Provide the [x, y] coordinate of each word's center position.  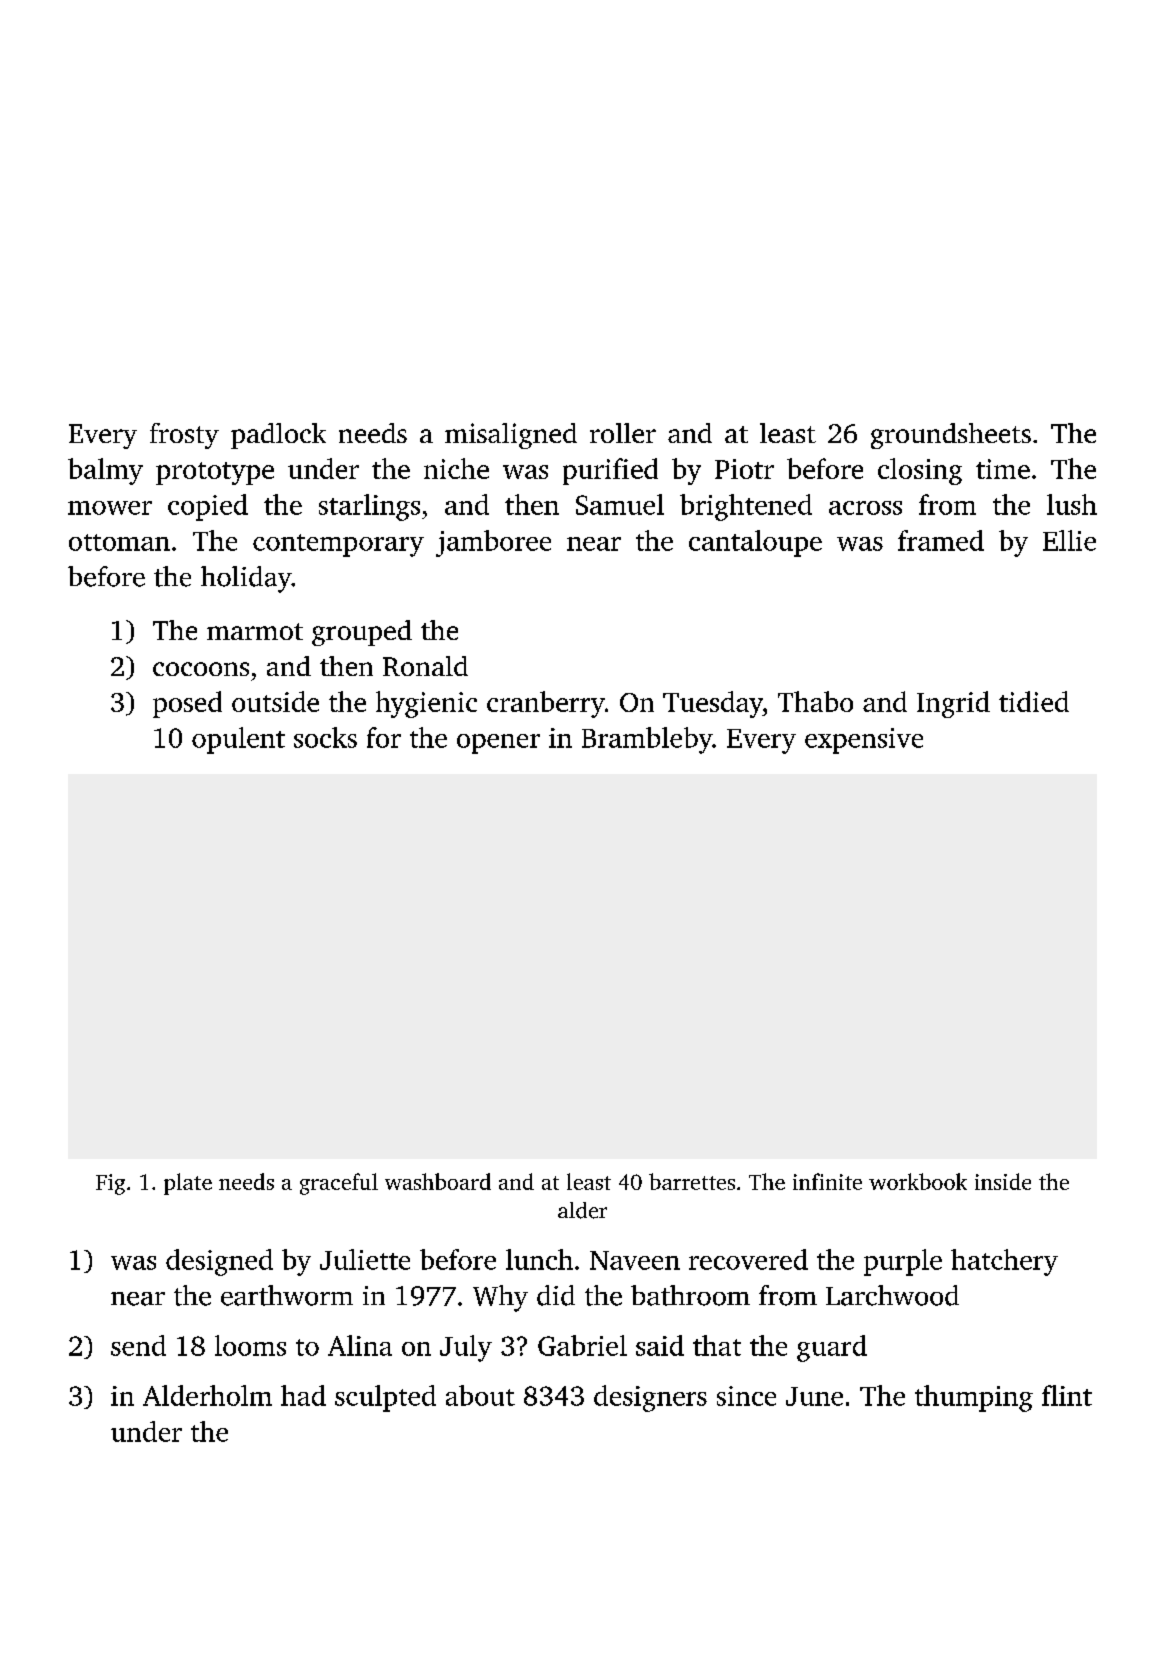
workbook [918, 1181]
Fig [110, 1184]
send [138, 1345]
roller [623, 433]
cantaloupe [755, 543]
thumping [974, 1398]
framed [941, 540]
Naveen [635, 1260]
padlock [278, 436]
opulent [238, 740]
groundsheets [951, 436]
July [466, 1348]
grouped [362, 633]
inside [1003, 1181]
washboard [438, 1181]
